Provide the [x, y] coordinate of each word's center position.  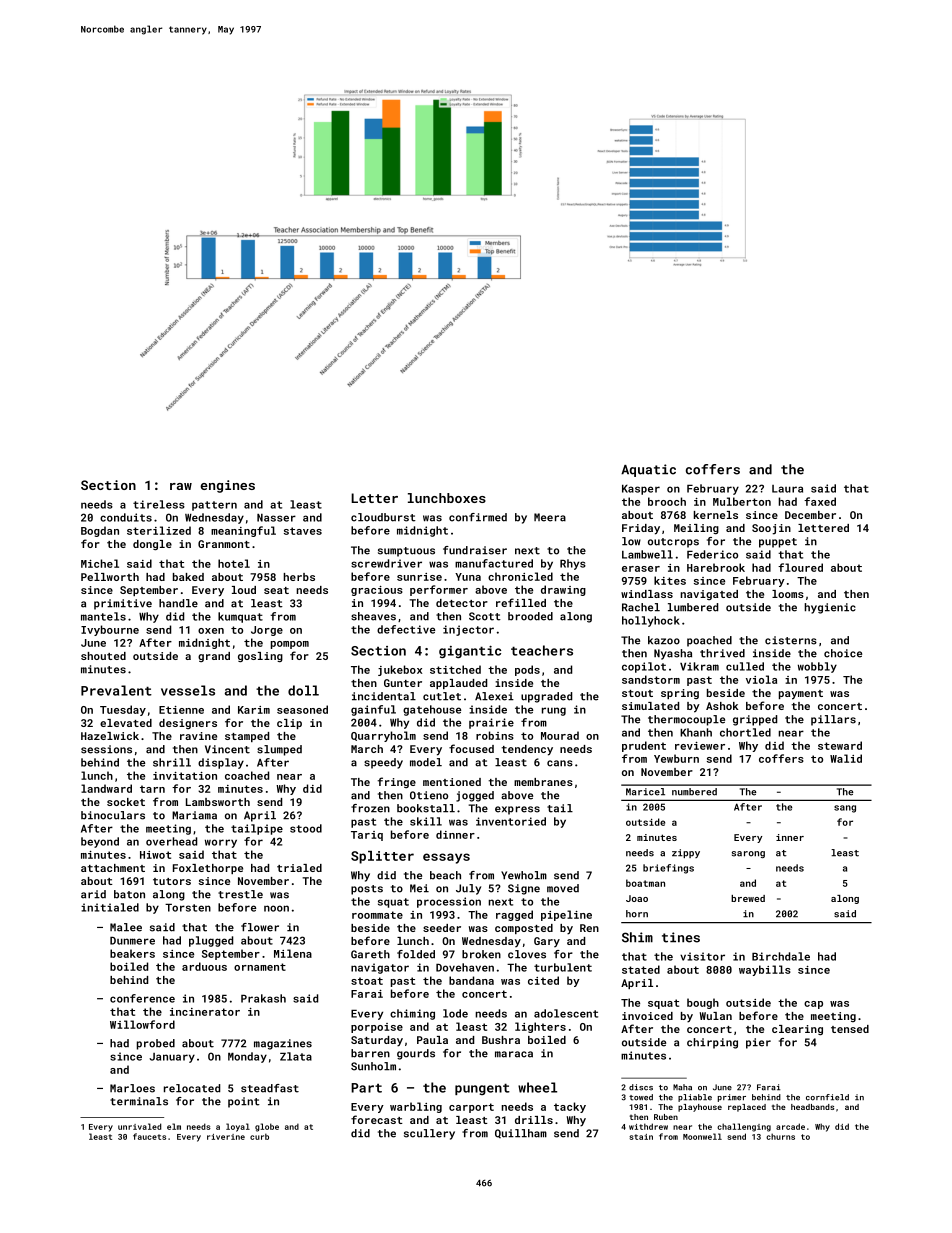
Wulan [716, 1016]
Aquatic [648, 470]
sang [845, 809]
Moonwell [702, 1136]
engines [227, 486]
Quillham [521, 1133]
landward [106, 788]
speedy [383, 763]
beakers [132, 953]
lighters [540, 1027]
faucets [149, 1136]
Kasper [641, 490]
